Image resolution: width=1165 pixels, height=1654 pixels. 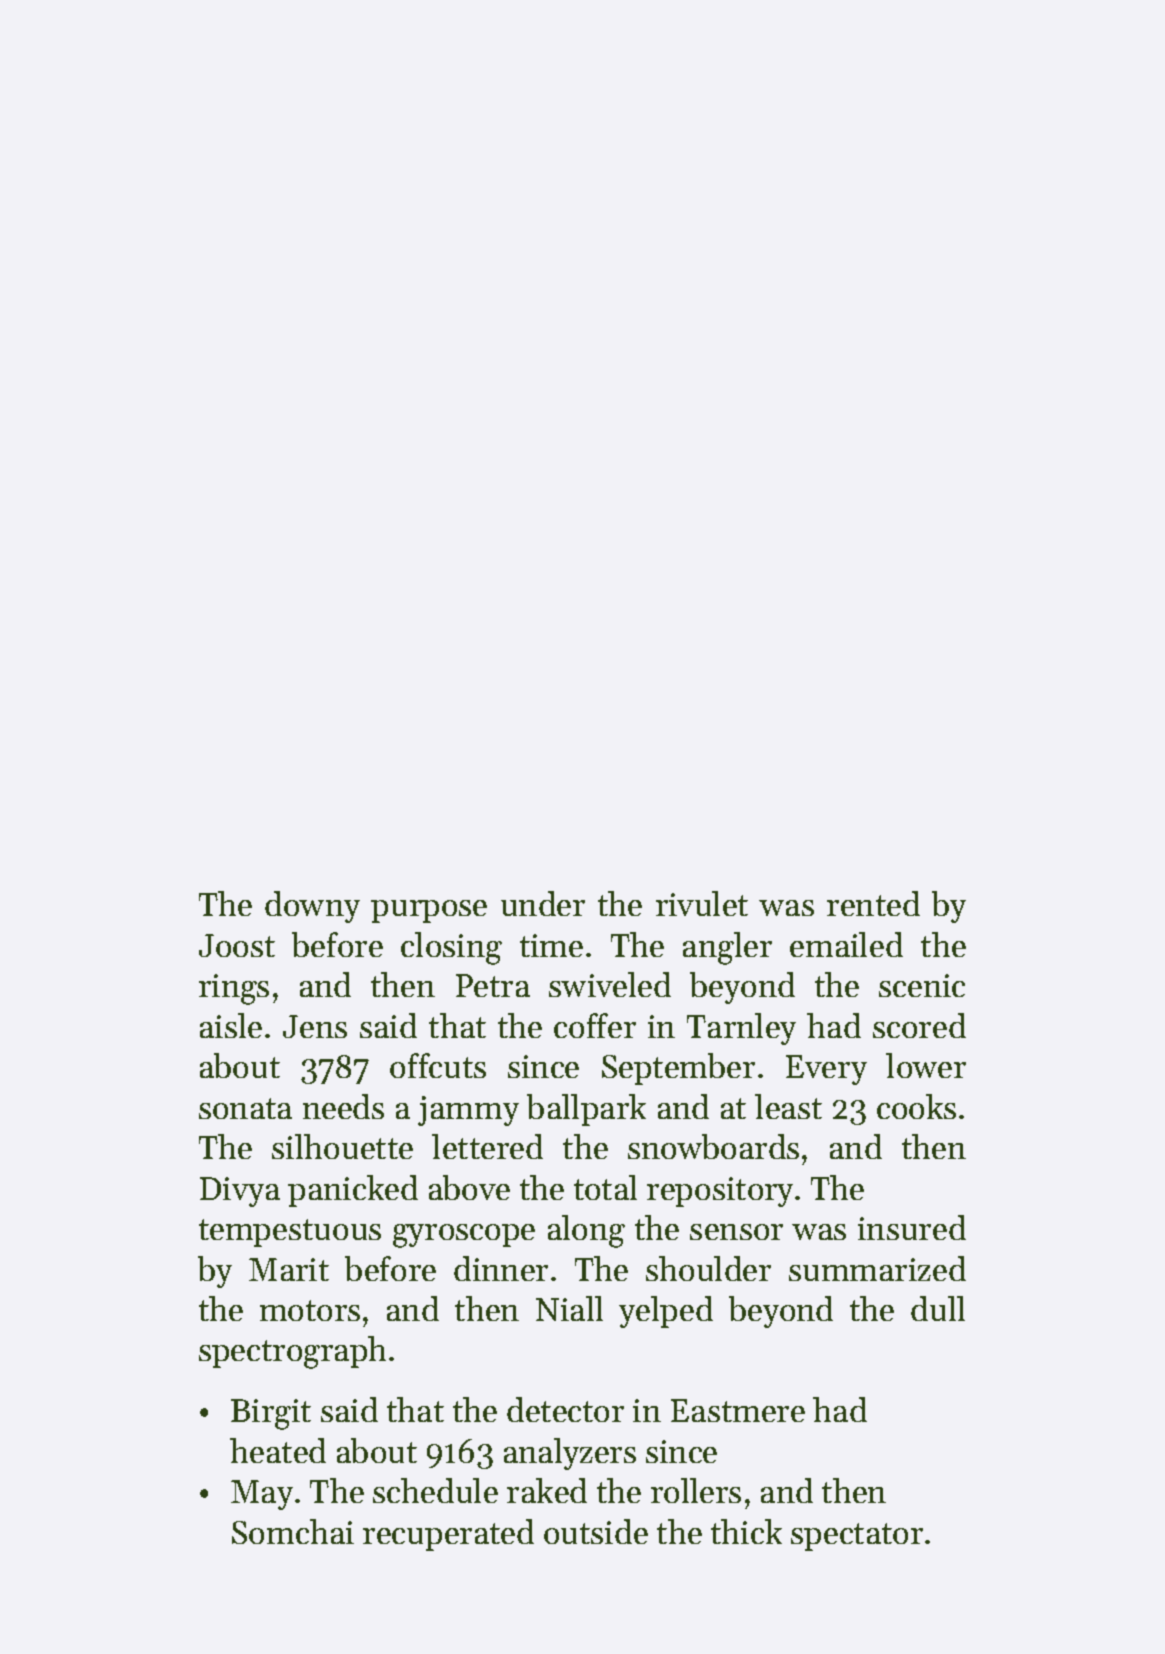 I want to click on rivulet, so click(x=702, y=903).
